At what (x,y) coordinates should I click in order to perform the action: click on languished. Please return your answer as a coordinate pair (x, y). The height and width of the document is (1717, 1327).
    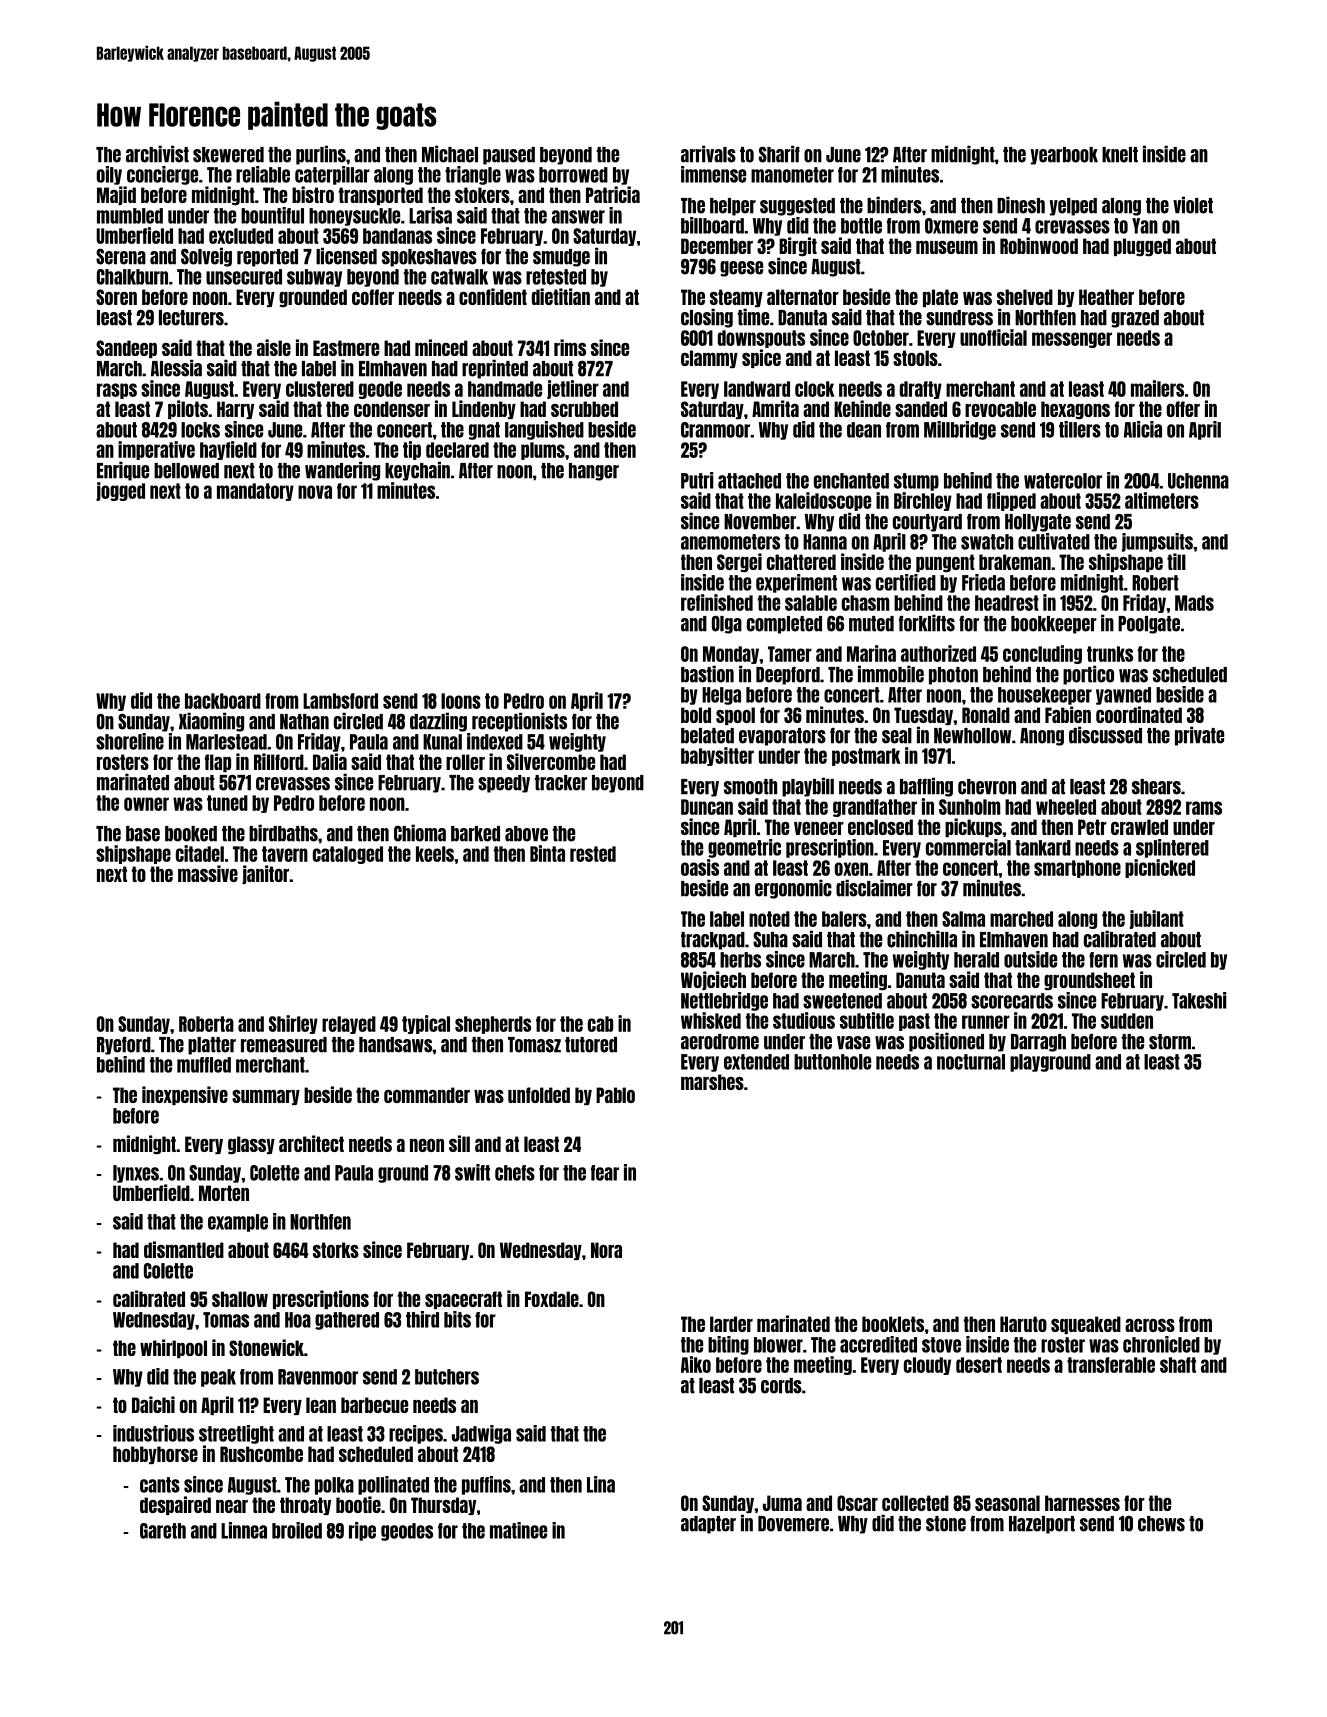
    Looking at the image, I should click on (544, 430).
